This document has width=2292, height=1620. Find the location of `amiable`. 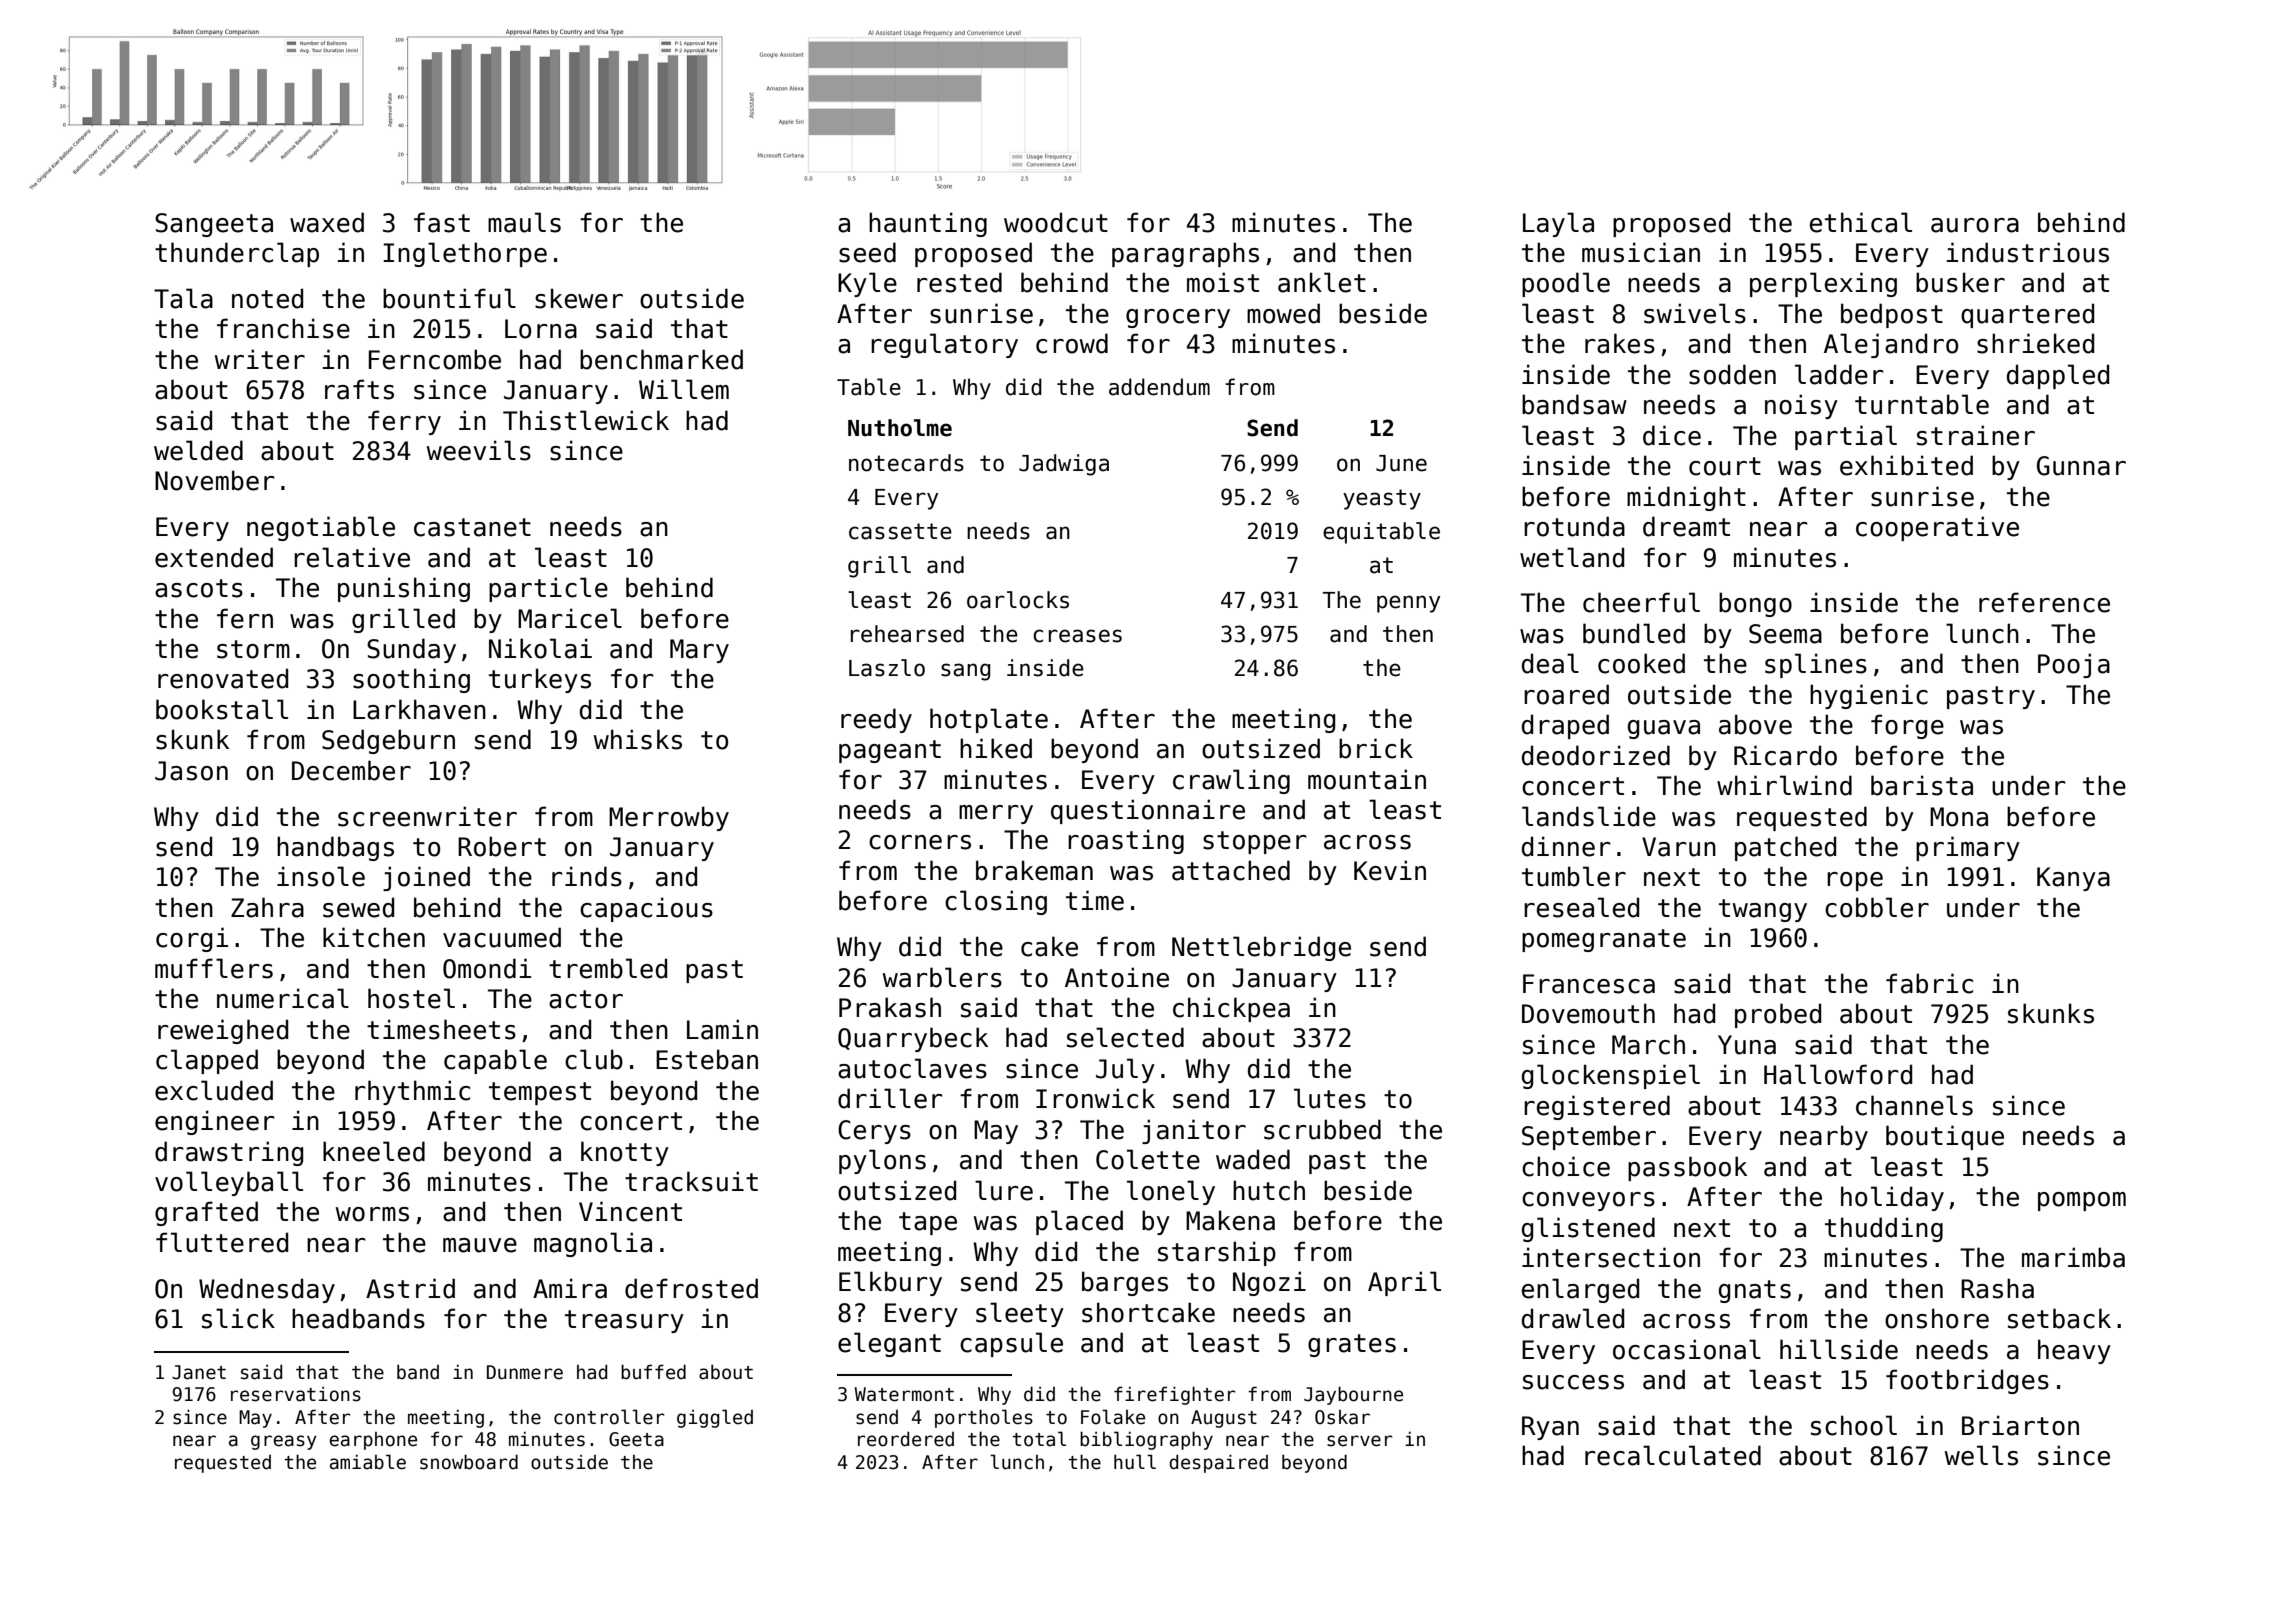

amiable is located at coordinates (368, 1462).
